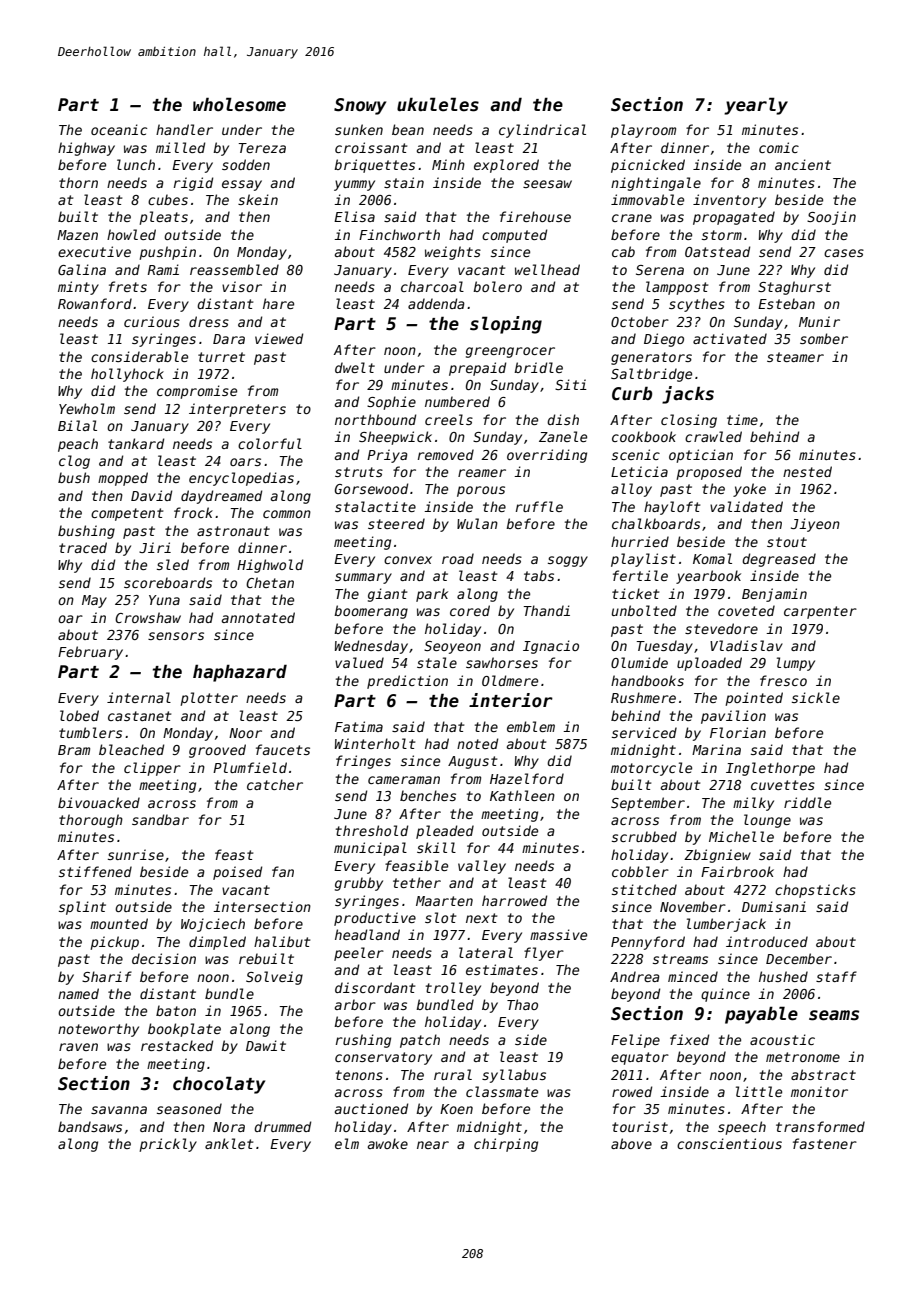 The image size is (924, 1308). What do you see at coordinates (168, 582) in the screenshot?
I see `scoreboards` at bounding box center [168, 582].
